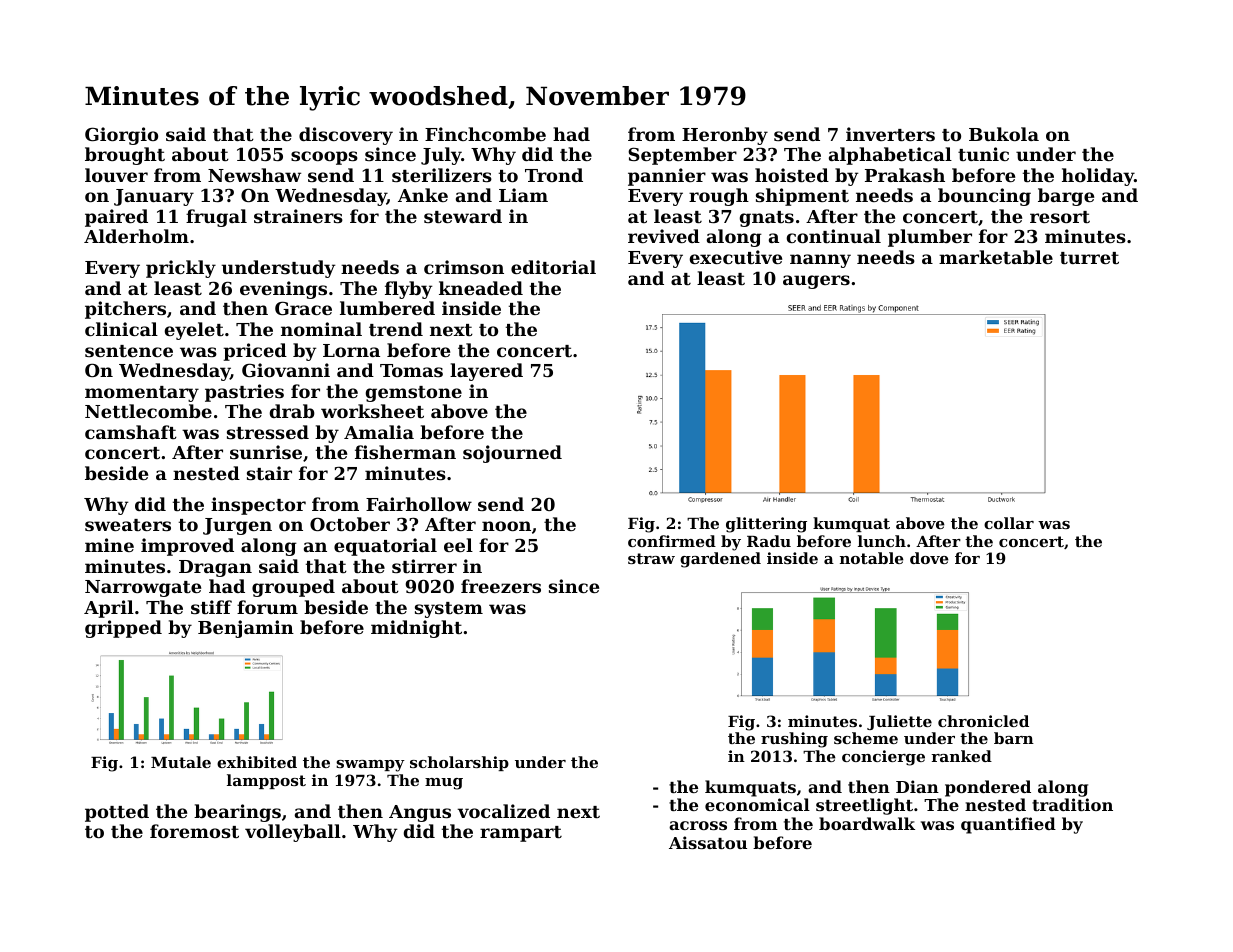  Describe the element at coordinates (1008, 825) in the screenshot. I see `quantified` at that location.
